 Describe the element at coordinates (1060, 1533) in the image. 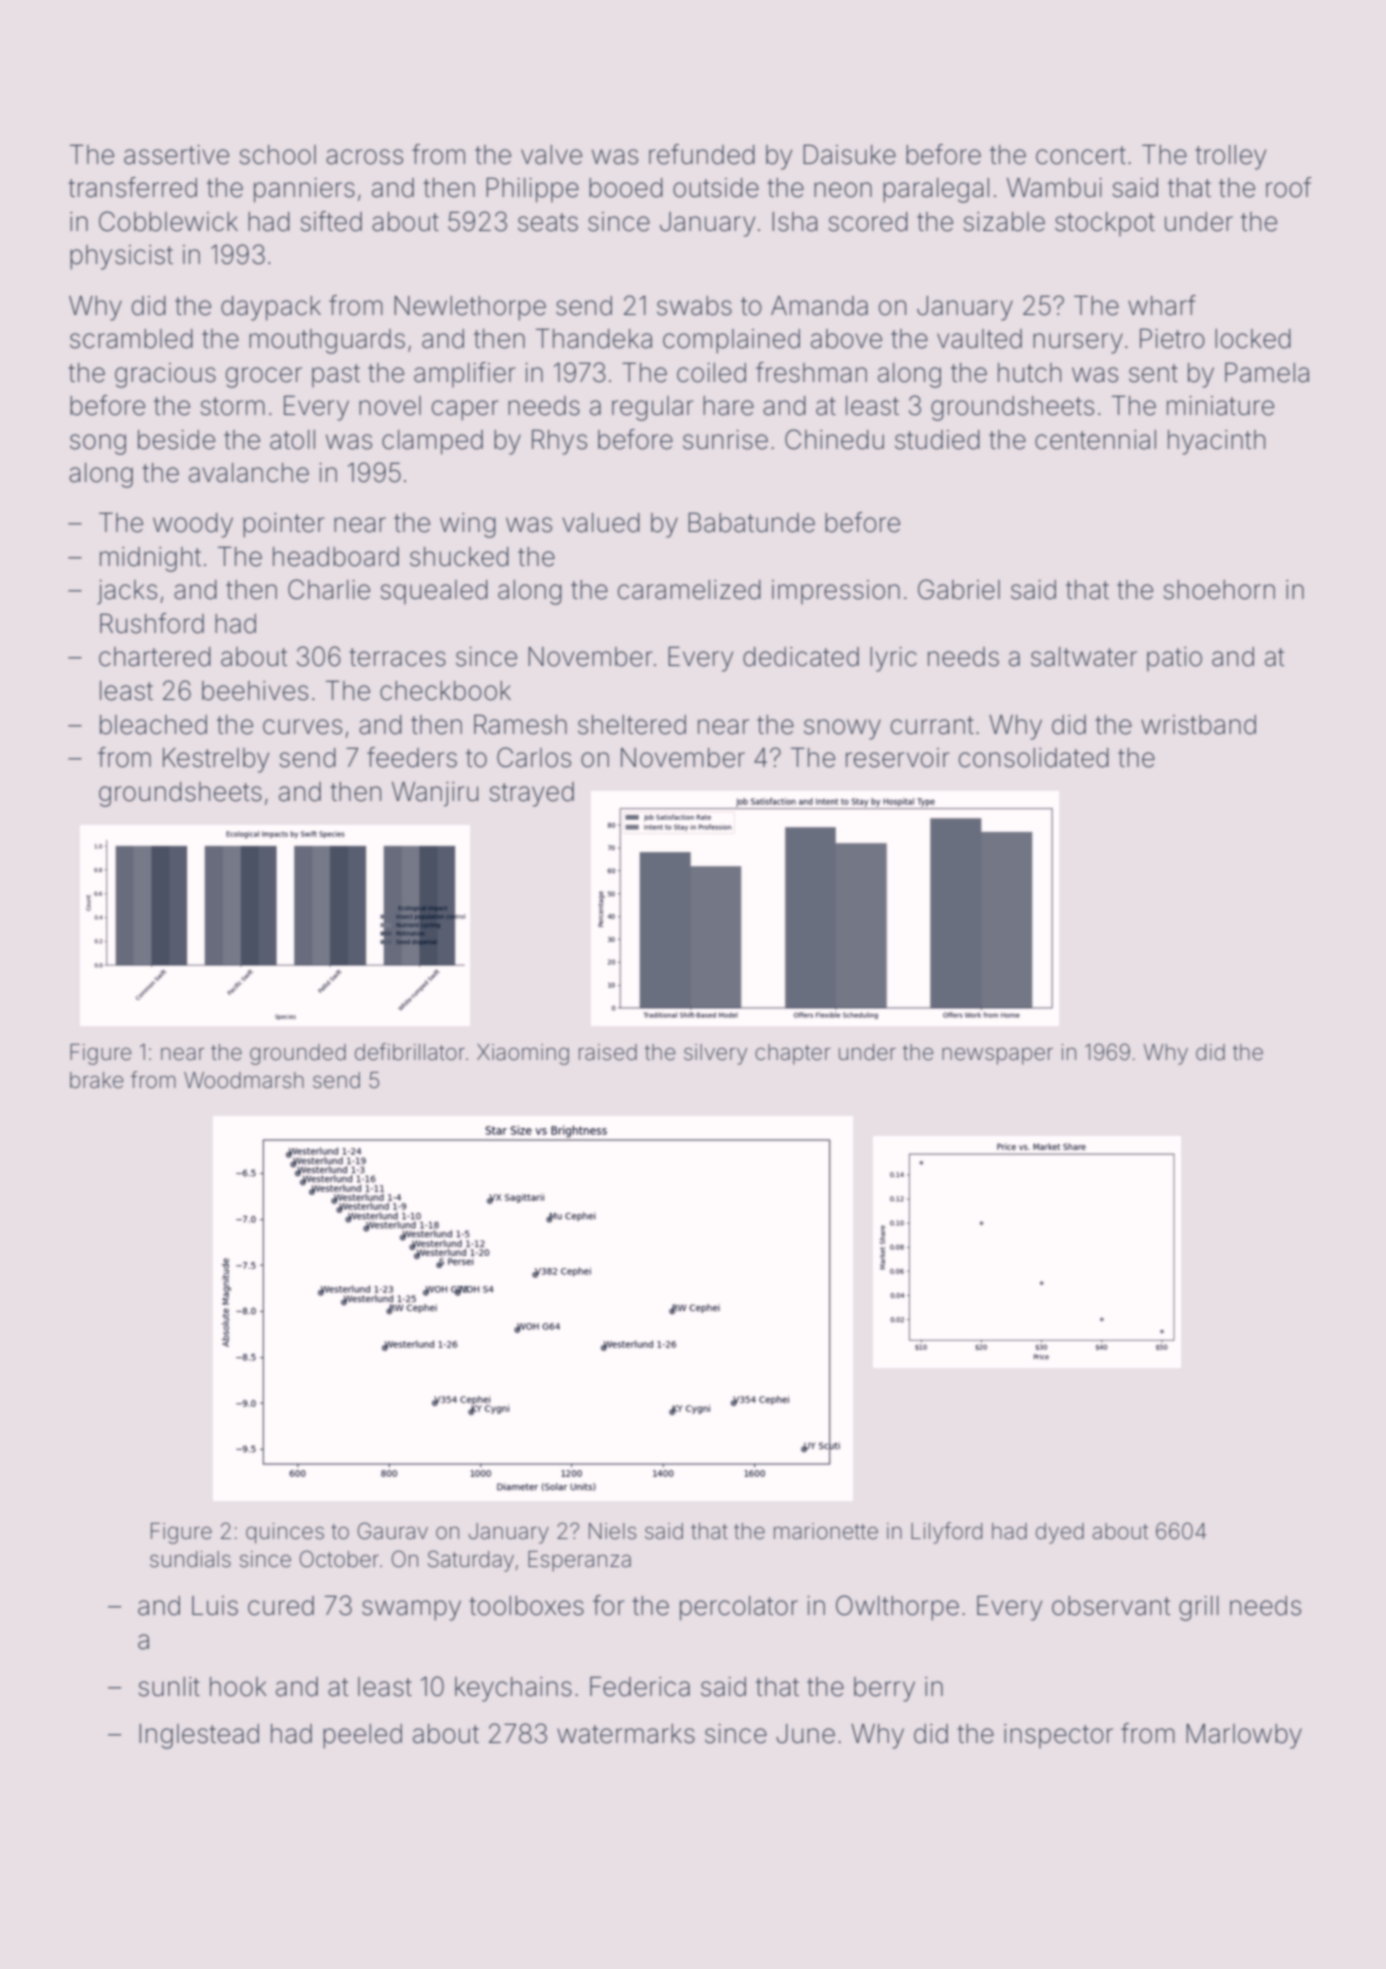

I see `dyed` at that location.
